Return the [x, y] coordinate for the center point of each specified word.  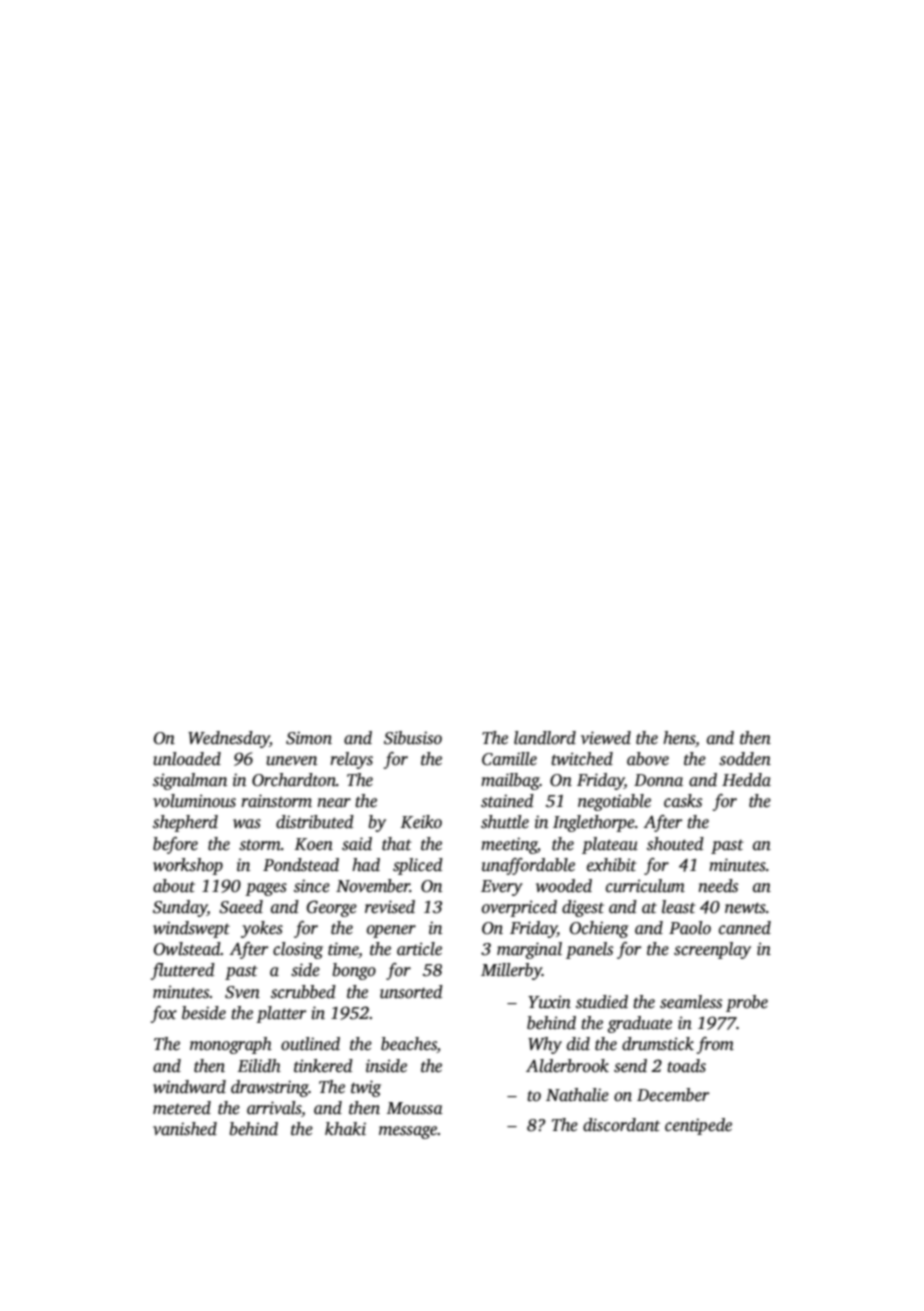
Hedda [746, 780]
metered [182, 1108]
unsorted [411, 992]
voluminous [194, 801]
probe [747, 1003]
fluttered [183, 971]
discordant [621, 1125]
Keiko [421, 822]
